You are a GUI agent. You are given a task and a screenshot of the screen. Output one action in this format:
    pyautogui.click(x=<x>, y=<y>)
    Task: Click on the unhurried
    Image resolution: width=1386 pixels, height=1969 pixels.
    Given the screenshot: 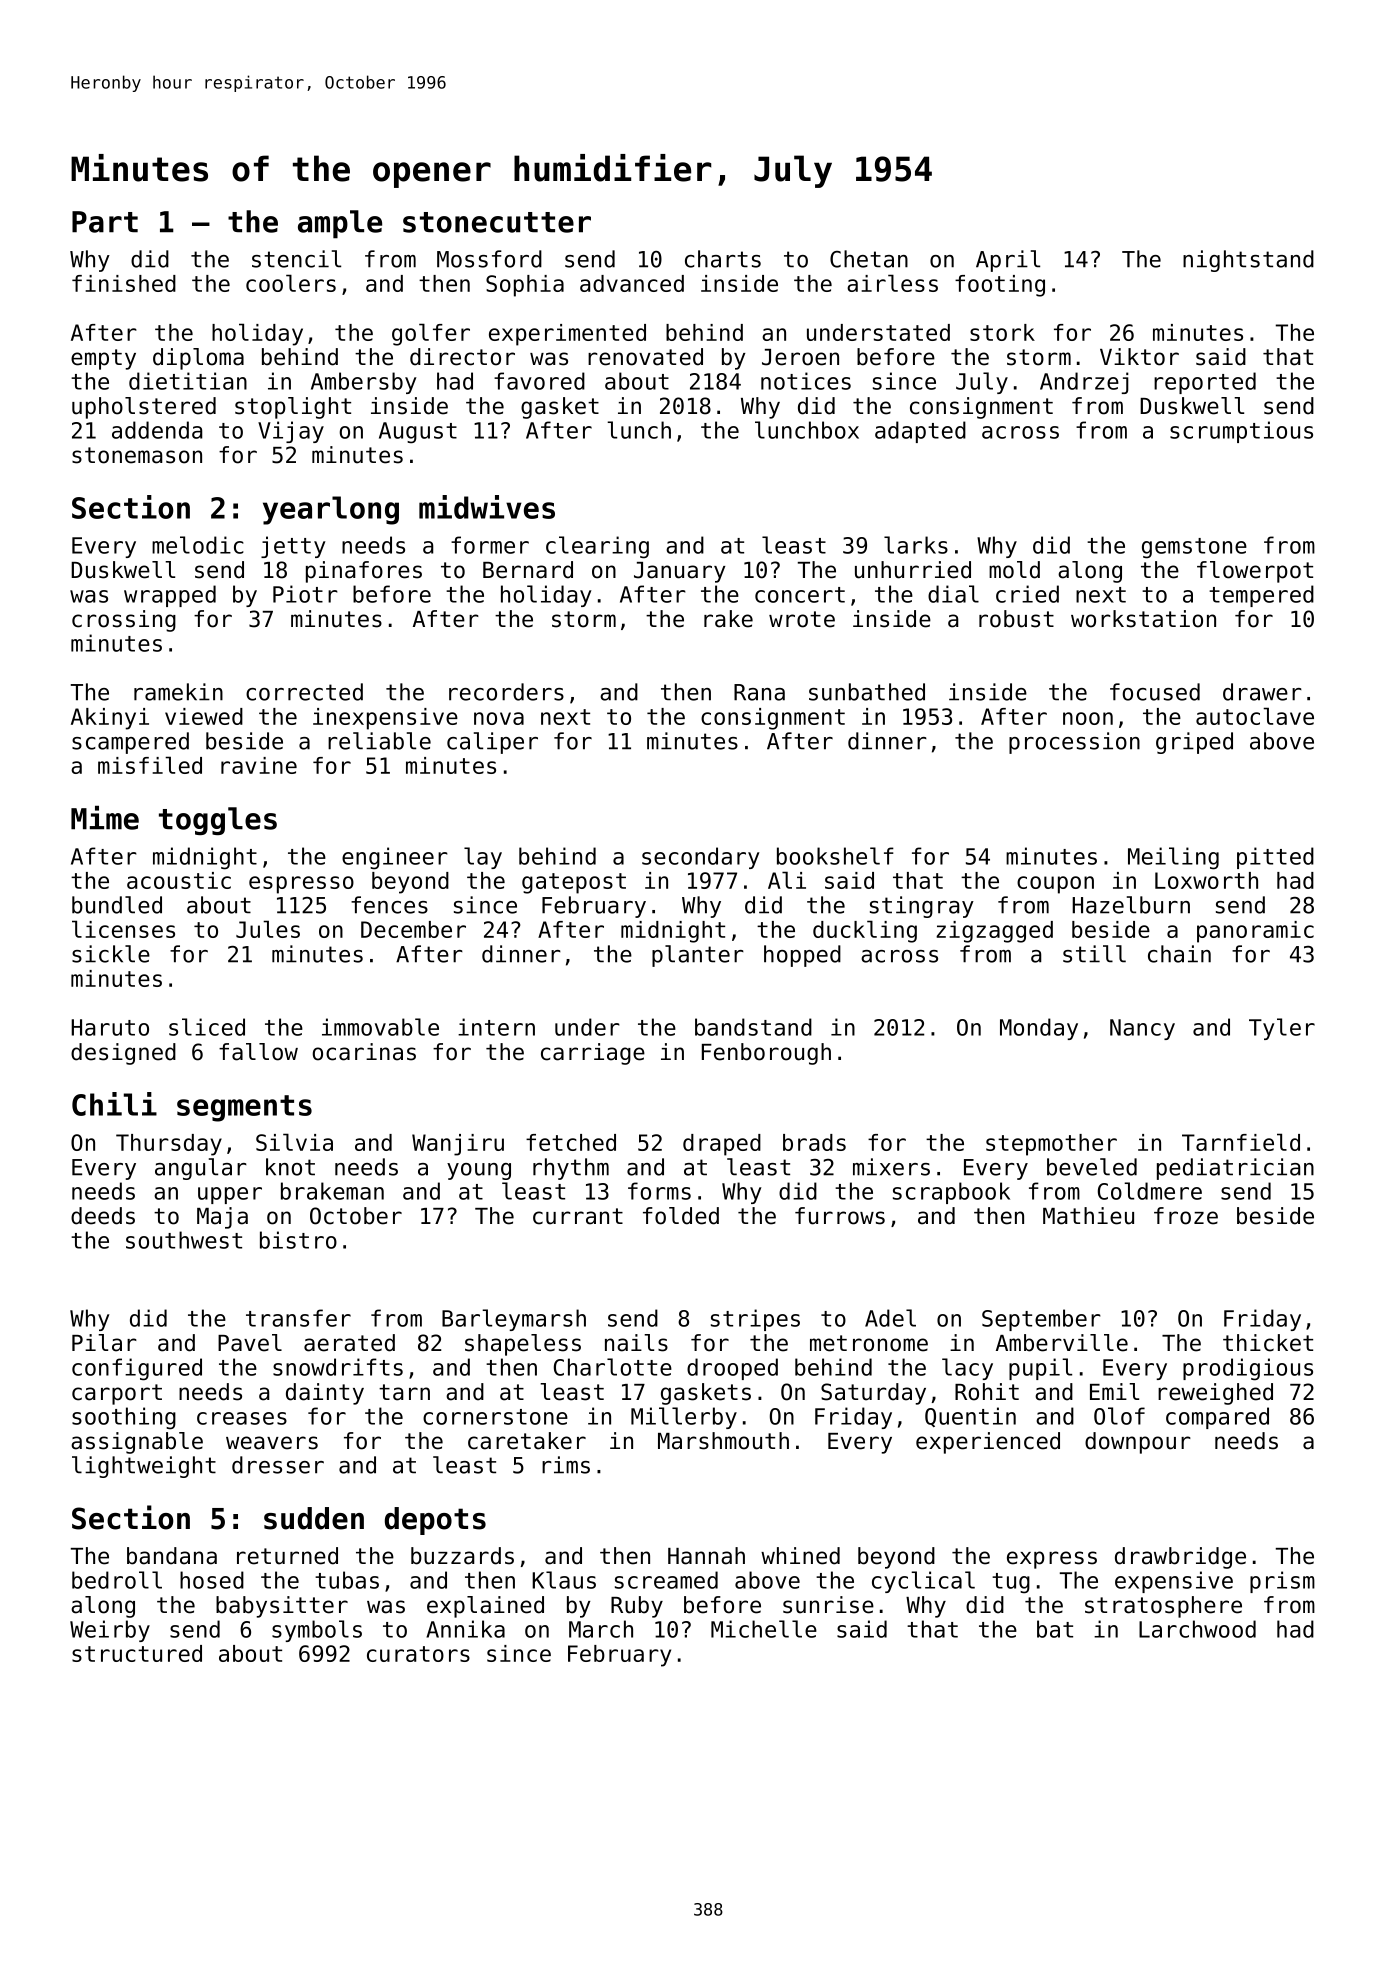 What is the action you would take?
    pyautogui.click(x=913, y=570)
